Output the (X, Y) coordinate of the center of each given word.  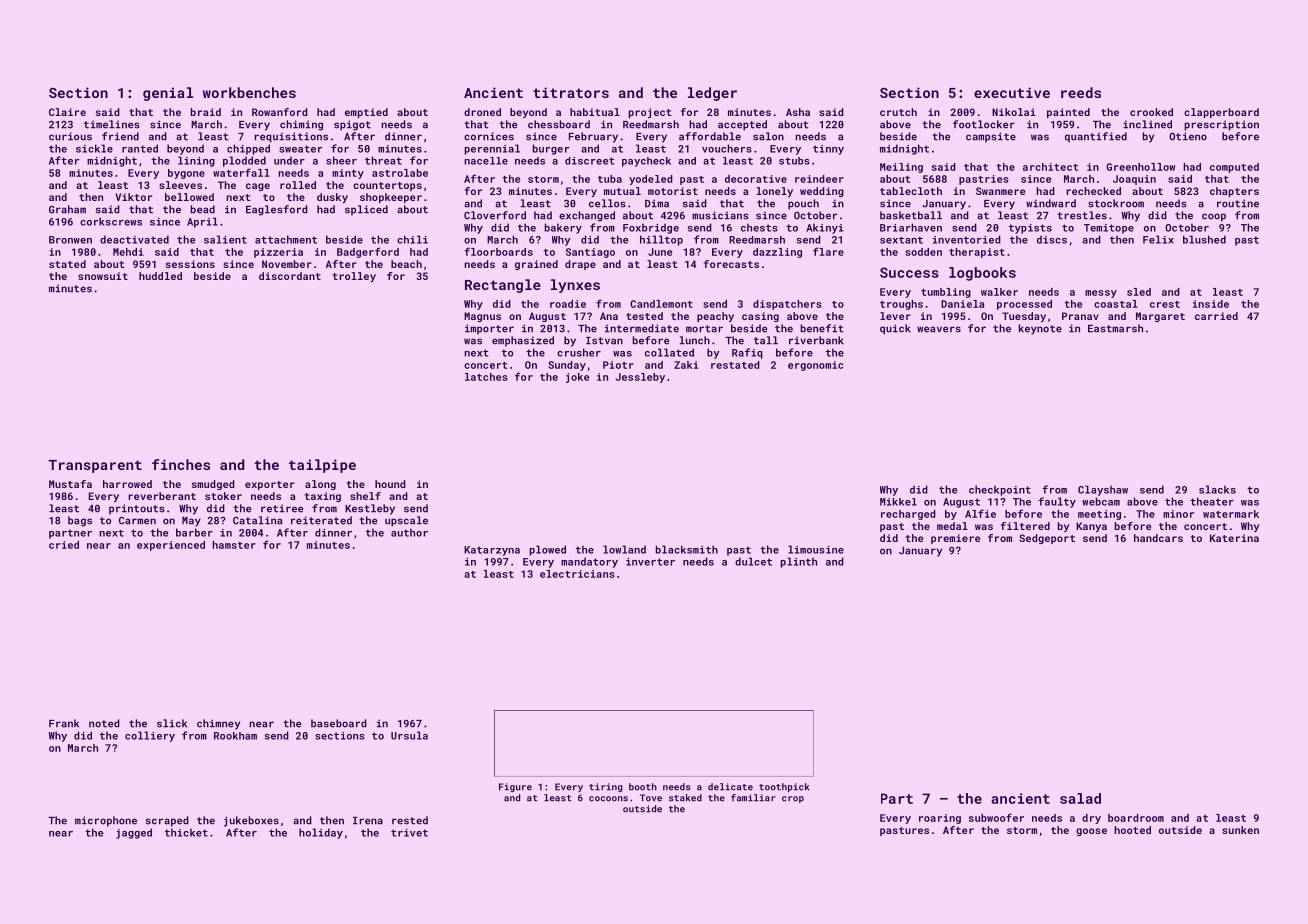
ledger (712, 94)
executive (1012, 92)
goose (1091, 832)
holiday (321, 833)
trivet (409, 833)
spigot (352, 125)
